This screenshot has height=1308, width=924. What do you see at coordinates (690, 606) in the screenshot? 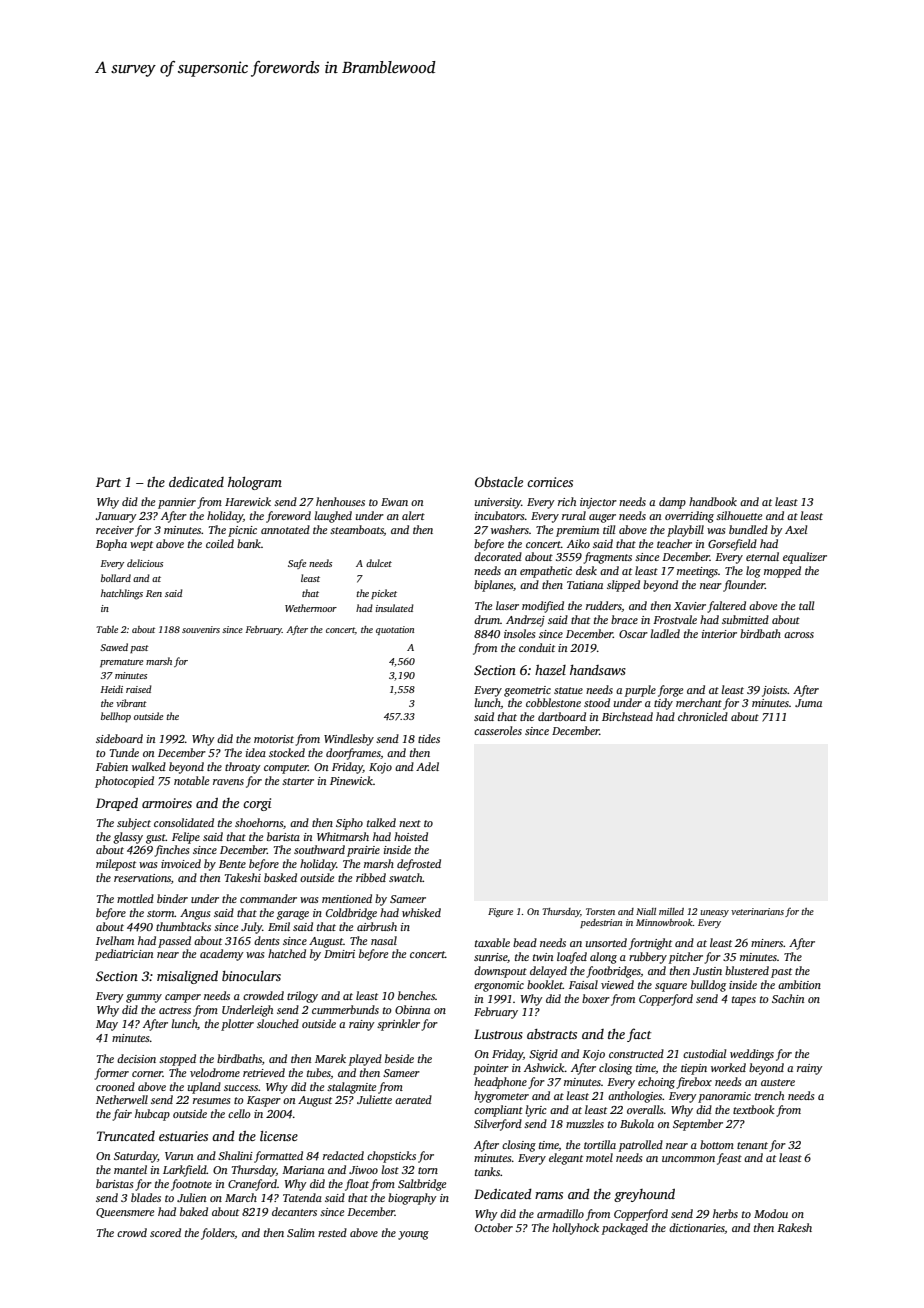
I see `Xavier` at bounding box center [690, 606].
